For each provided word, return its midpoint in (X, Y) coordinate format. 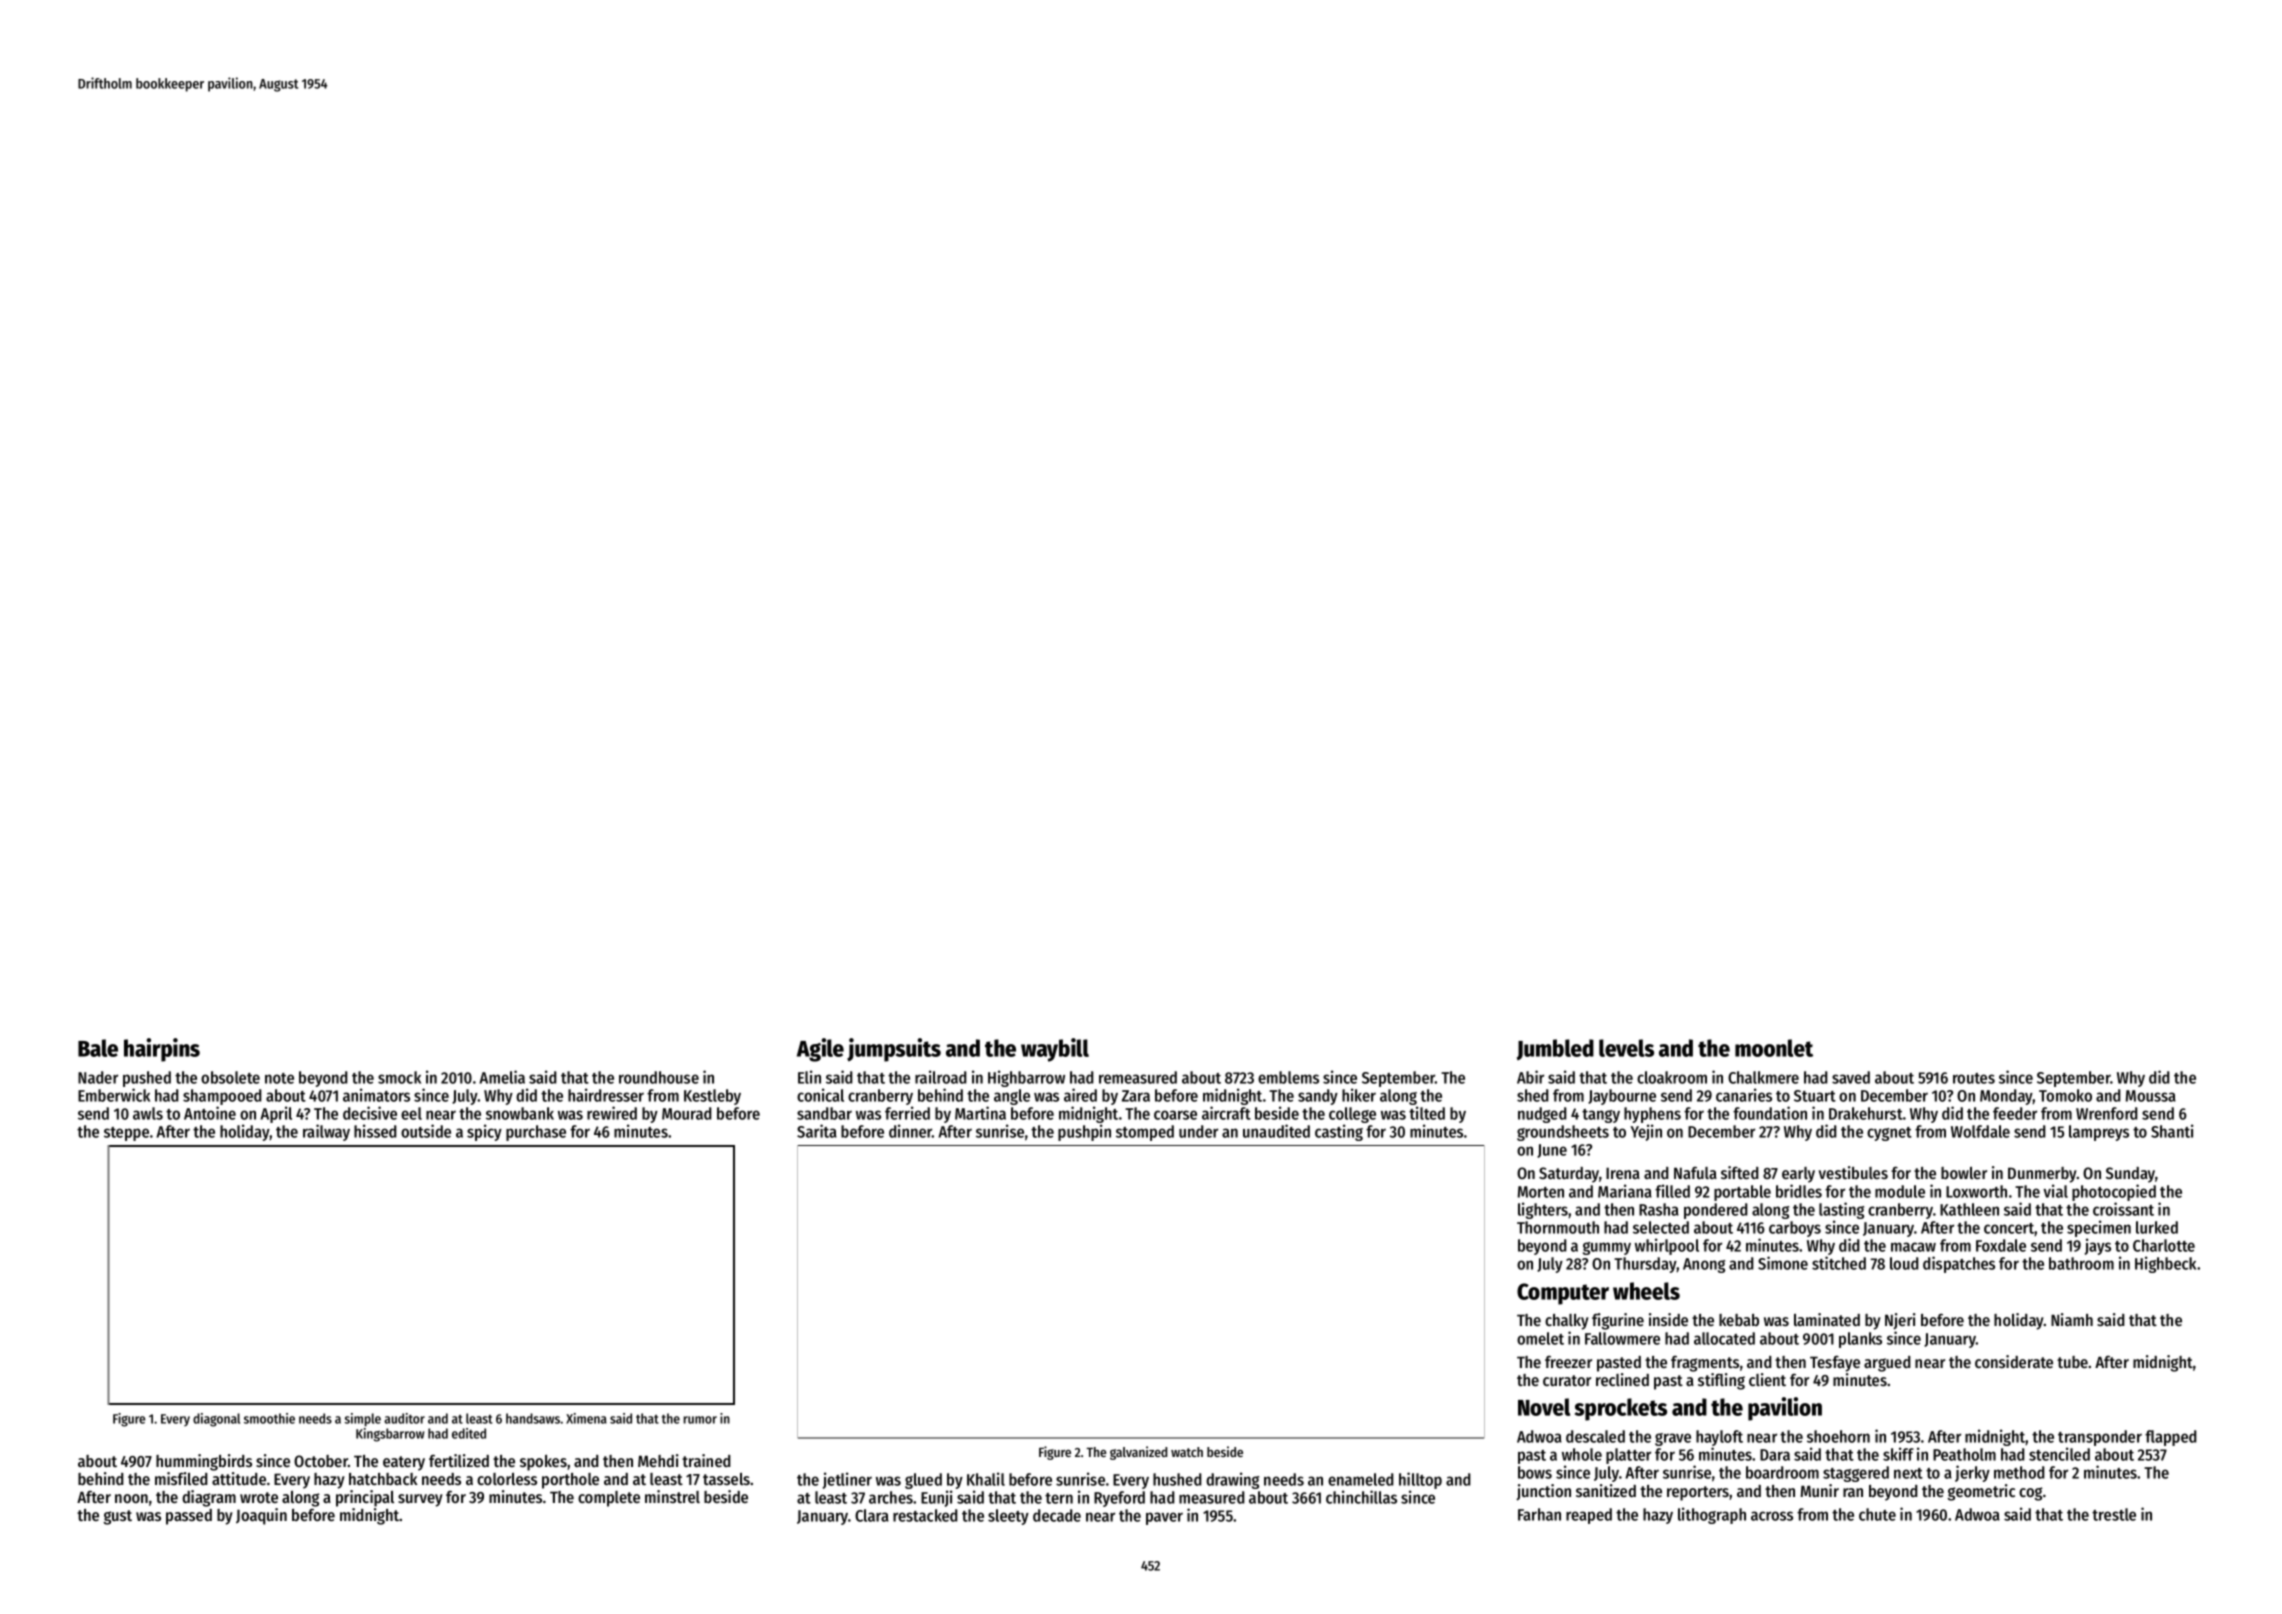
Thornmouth (1558, 1227)
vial (2055, 1191)
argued (1887, 1364)
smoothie (269, 1418)
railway (326, 1132)
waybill (1055, 1050)
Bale (98, 1048)
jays (2097, 1246)
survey (420, 1500)
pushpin (1084, 1132)
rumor (700, 1420)
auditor (404, 1418)
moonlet (1774, 1048)
